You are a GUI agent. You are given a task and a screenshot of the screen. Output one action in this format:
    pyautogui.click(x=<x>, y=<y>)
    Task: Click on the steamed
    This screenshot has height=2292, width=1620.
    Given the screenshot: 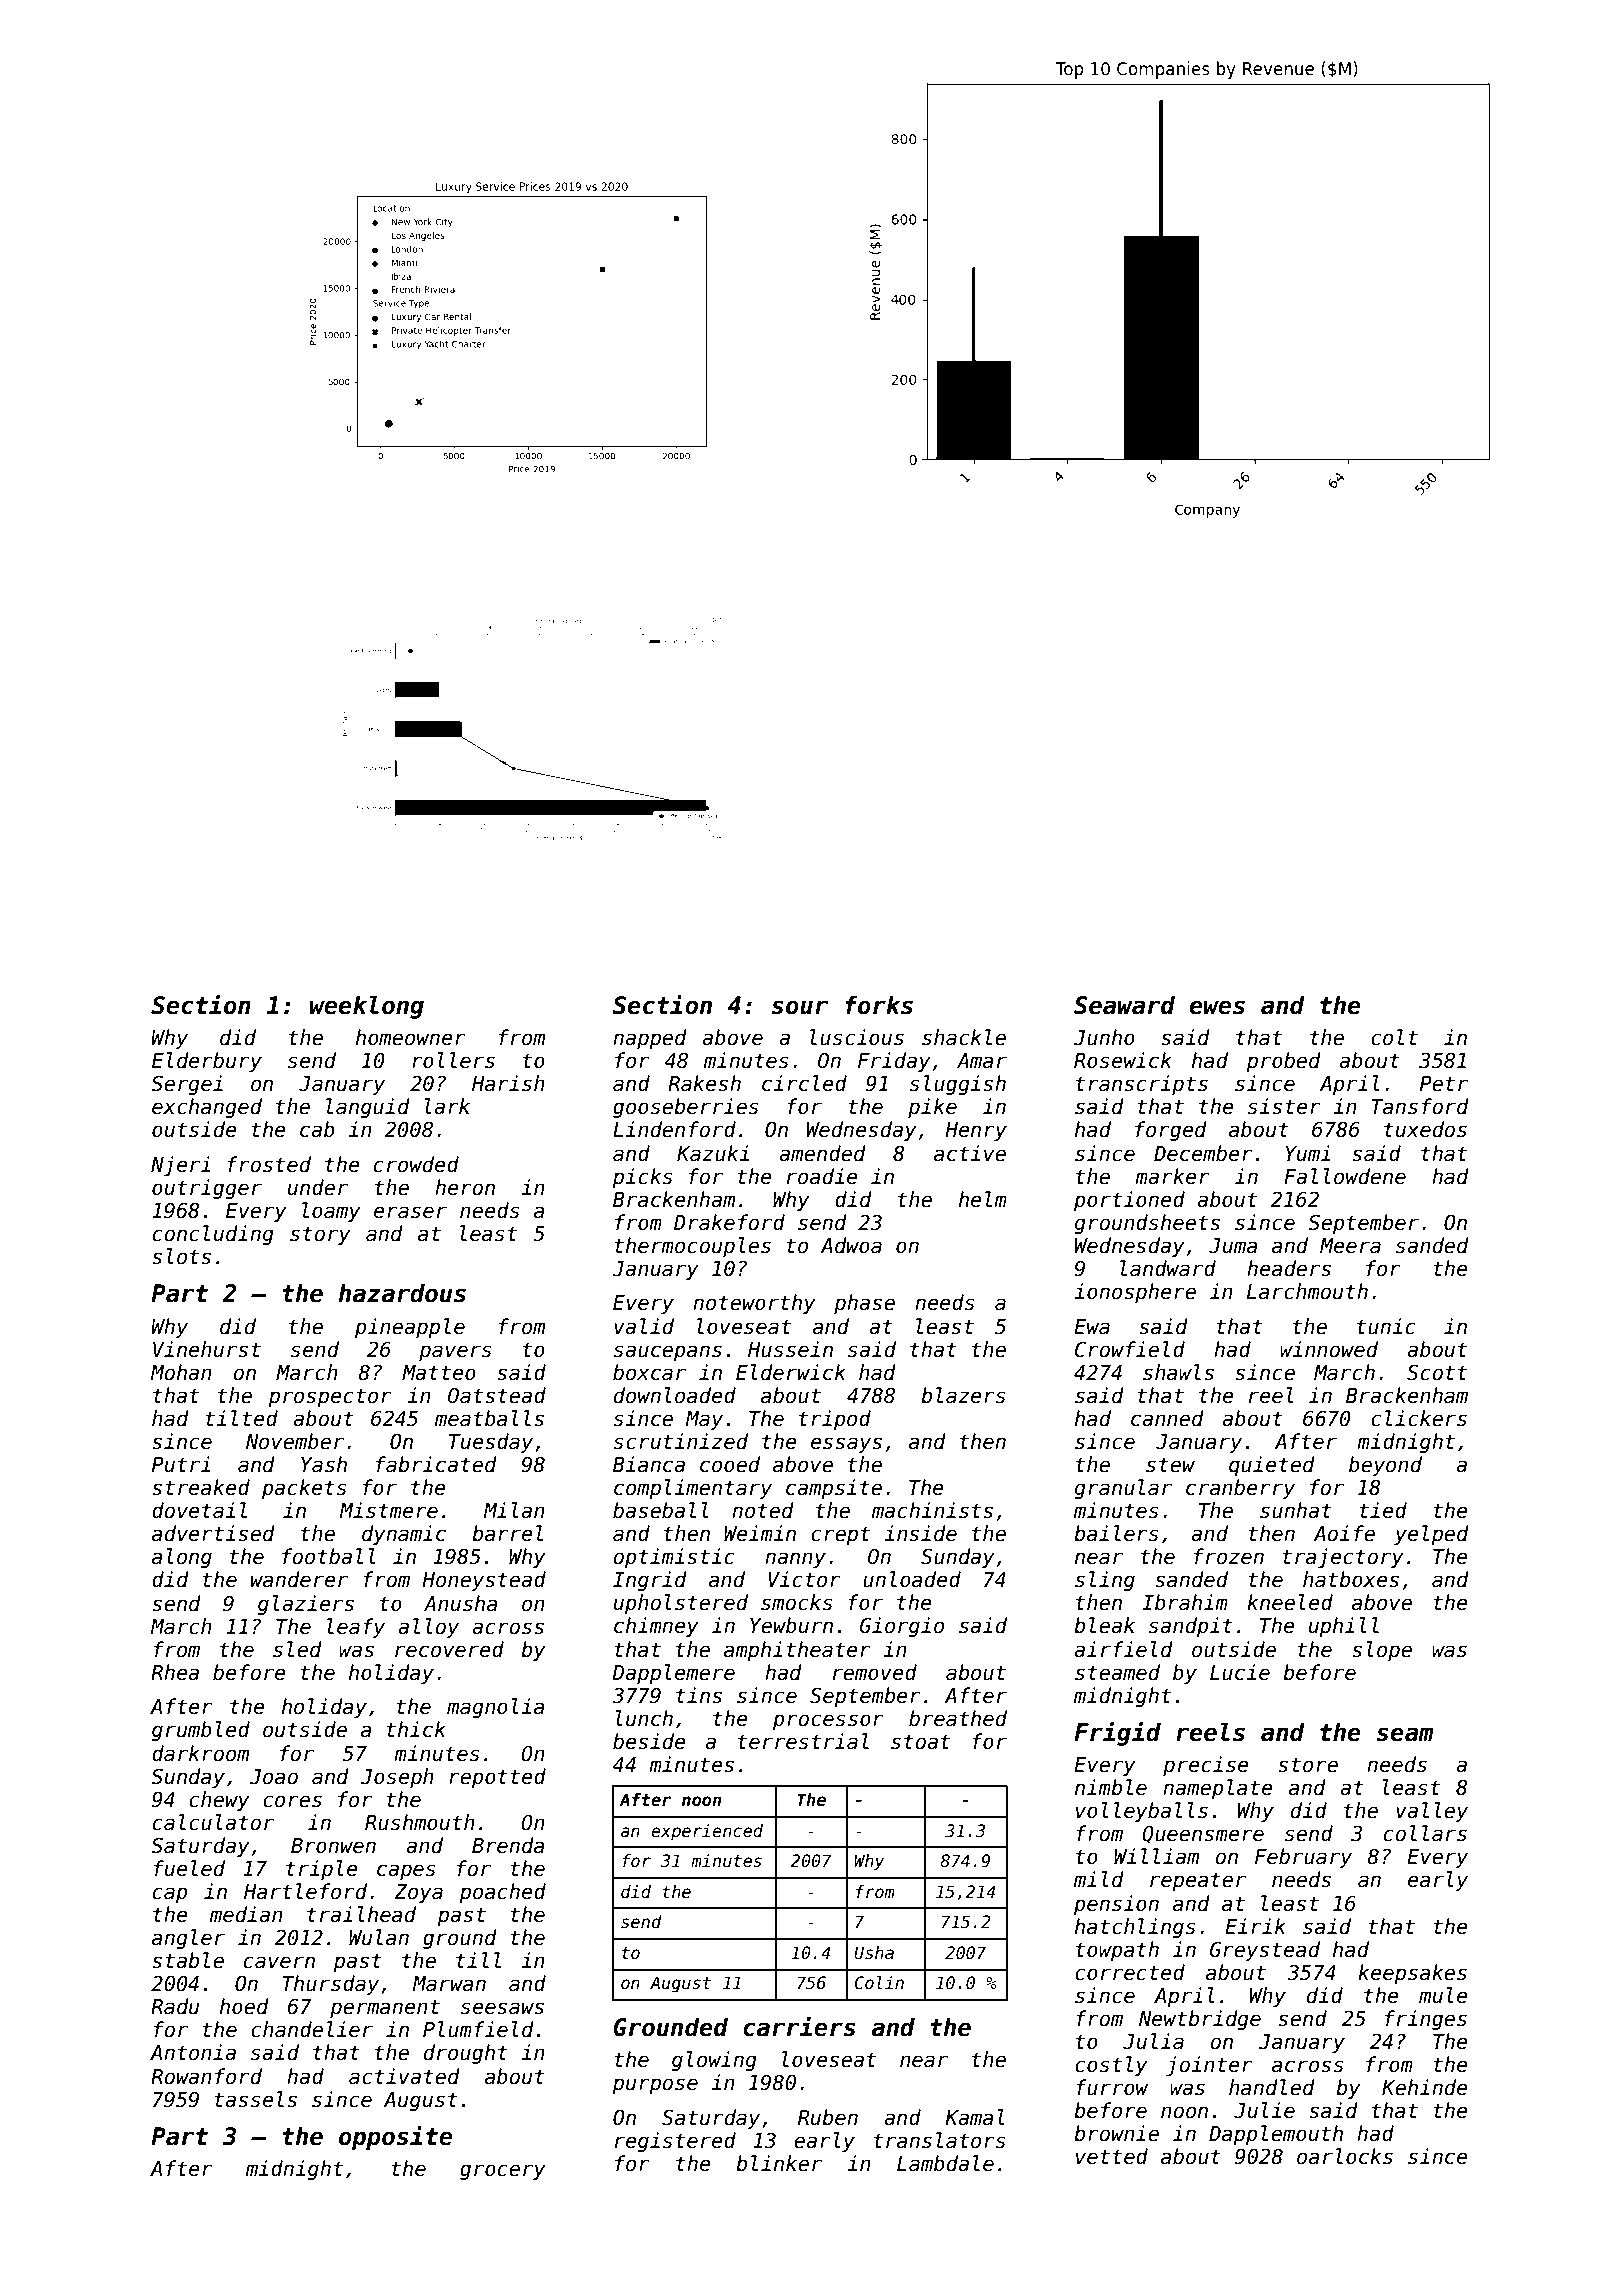 What is the action you would take?
    pyautogui.click(x=1117, y=1672)
